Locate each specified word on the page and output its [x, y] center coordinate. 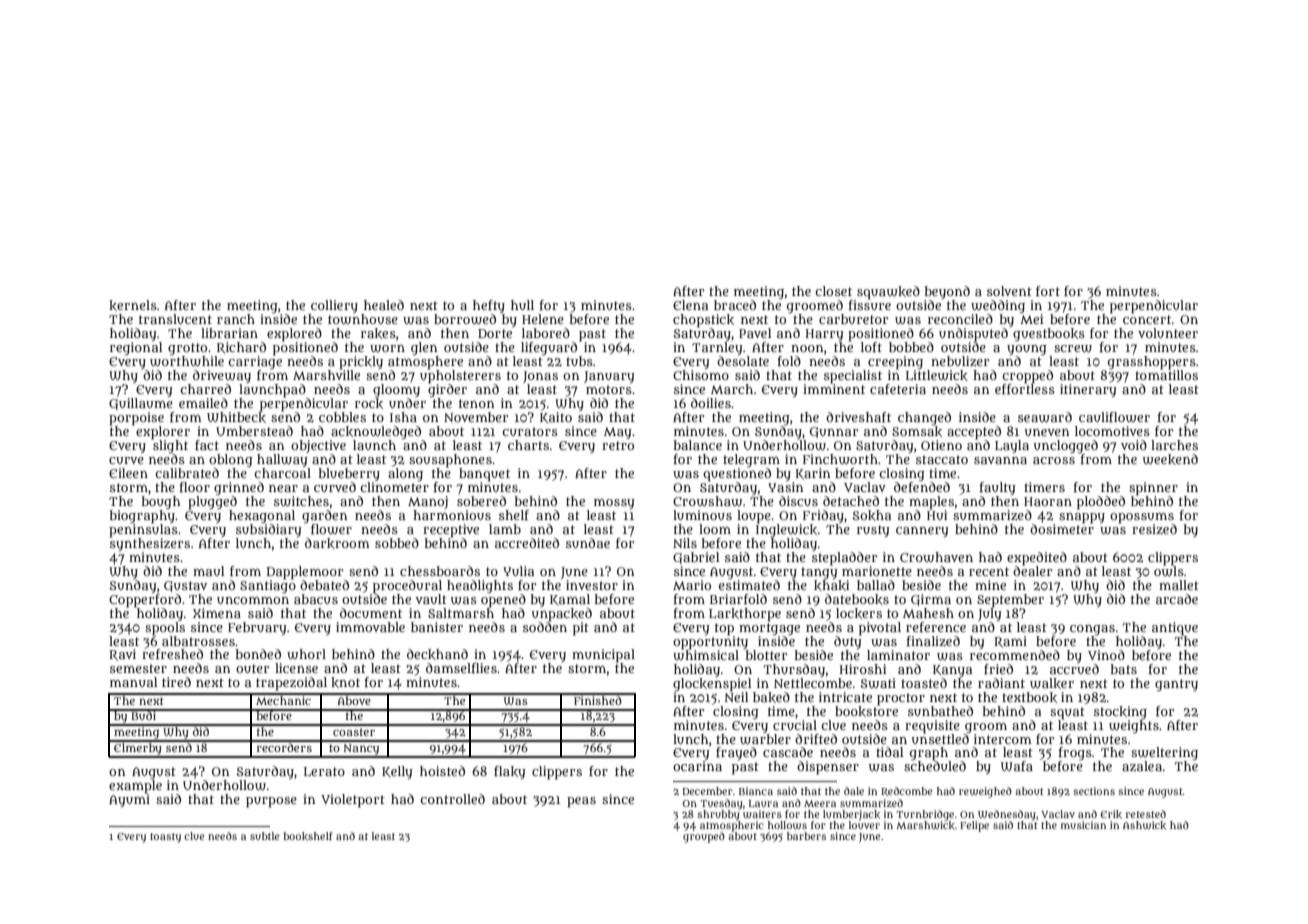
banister [437, 627]
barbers [806, 836]
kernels [133, 305]
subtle [264, 836]
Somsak [917, 431]
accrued [1074, 668]
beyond [947, 292]
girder [447, 391]
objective [318, 446]
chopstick [703, 321]
